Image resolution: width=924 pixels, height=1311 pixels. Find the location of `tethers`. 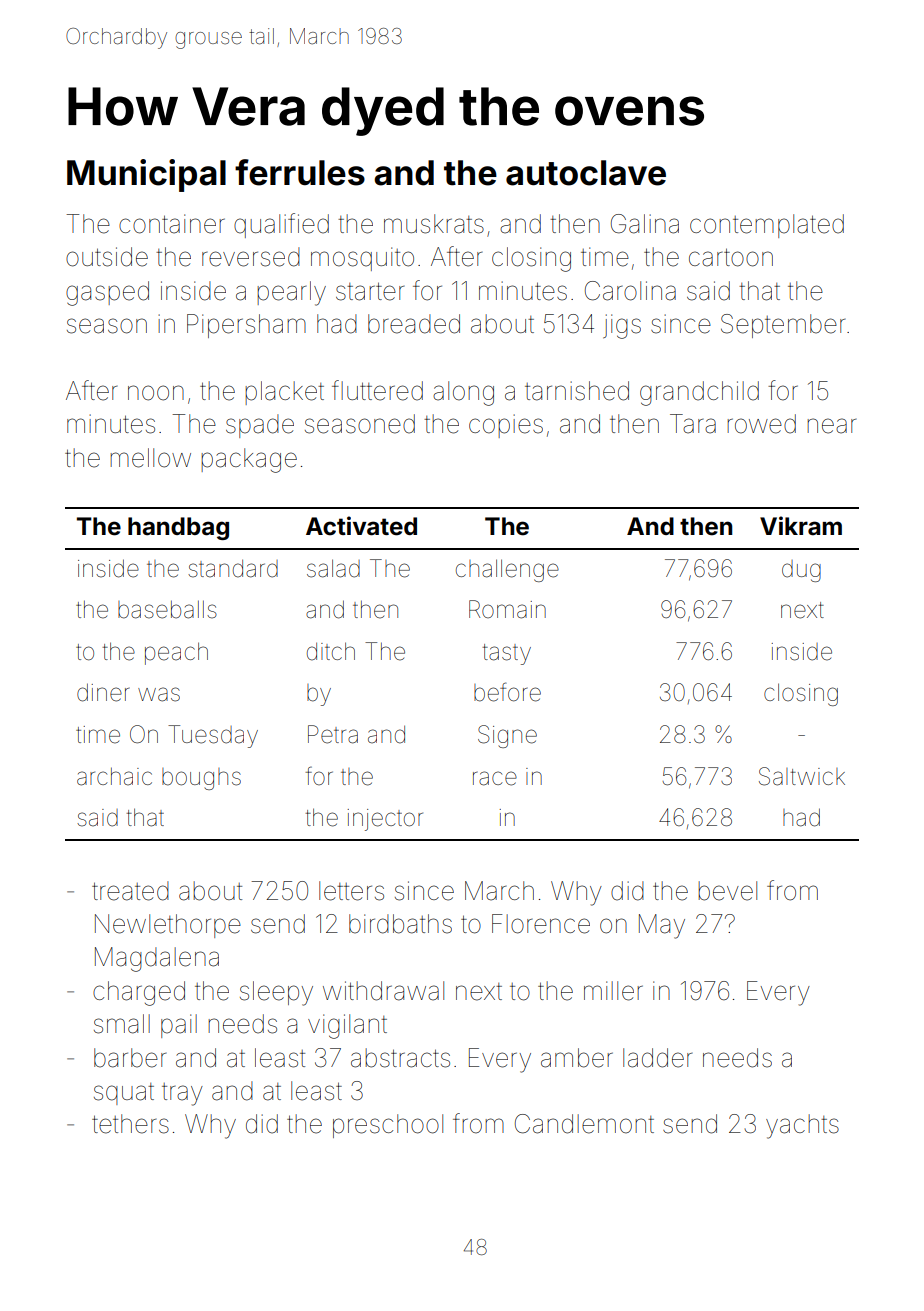

tethers is located at coordinates (130, 1124).
